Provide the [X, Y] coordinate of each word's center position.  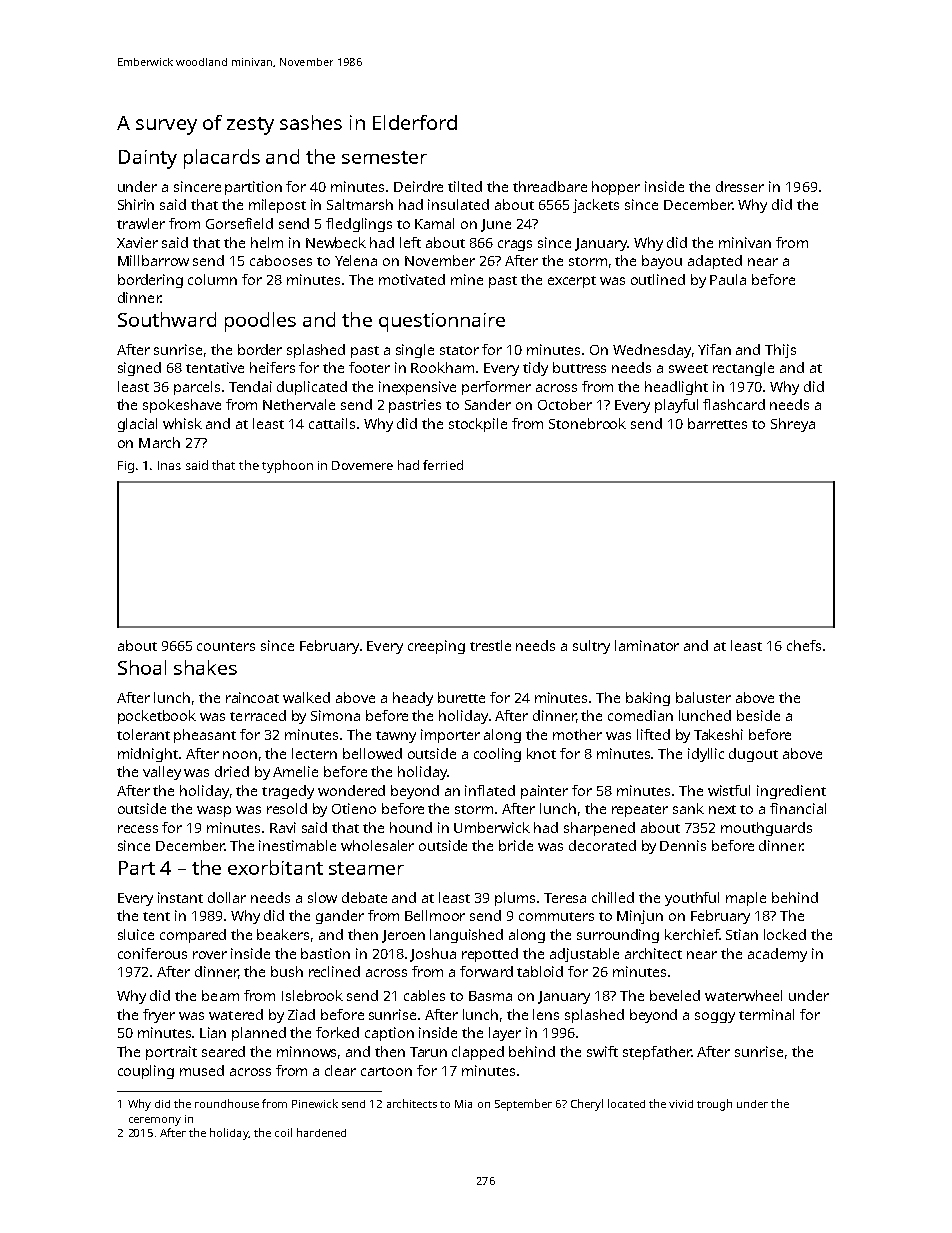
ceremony [155, 1121]
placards [222, 159]
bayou [662, 262]
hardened [321, 1132]
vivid [681, 1104]
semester [384, 157]
